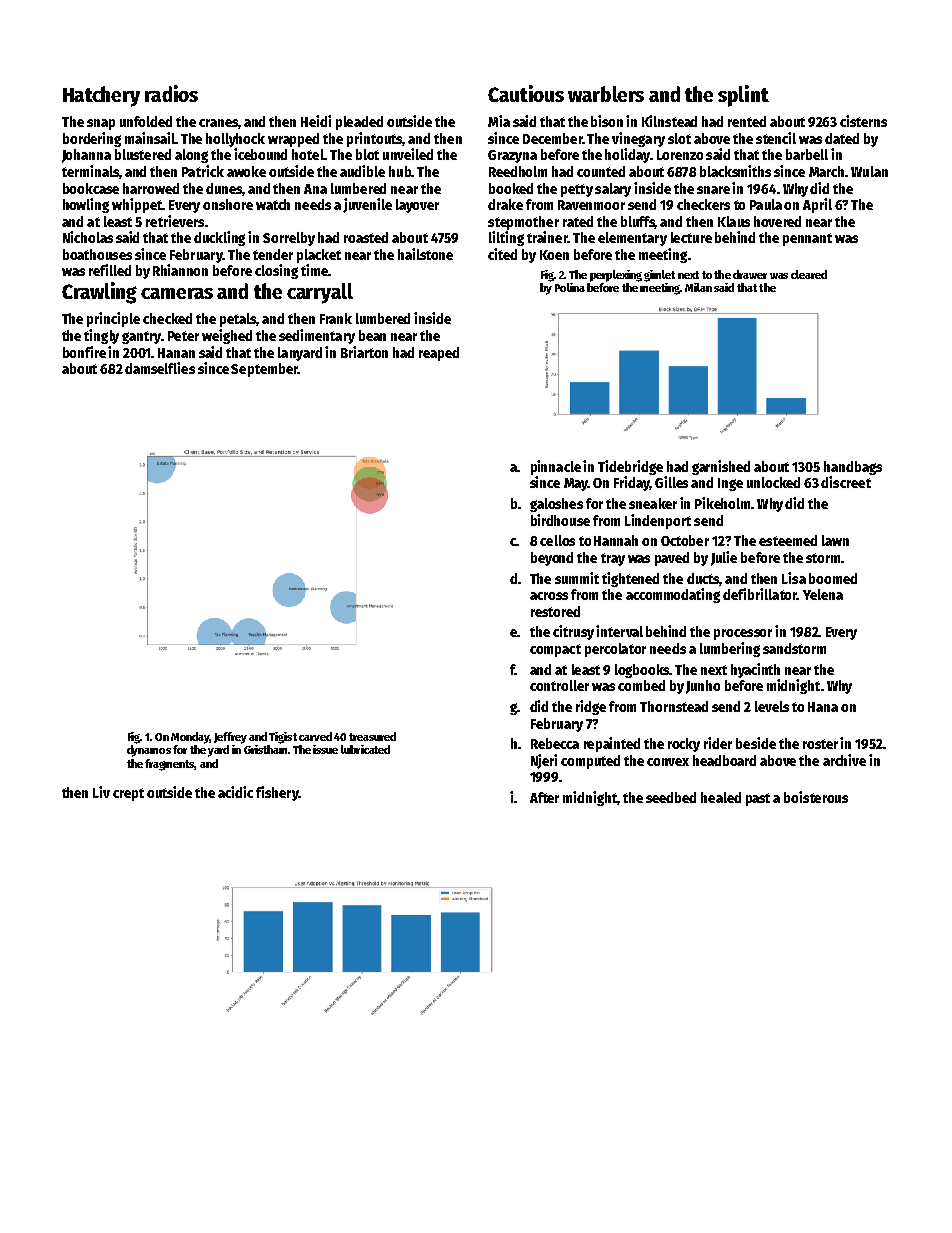  I want to click on fragments, so click(170, 765).
